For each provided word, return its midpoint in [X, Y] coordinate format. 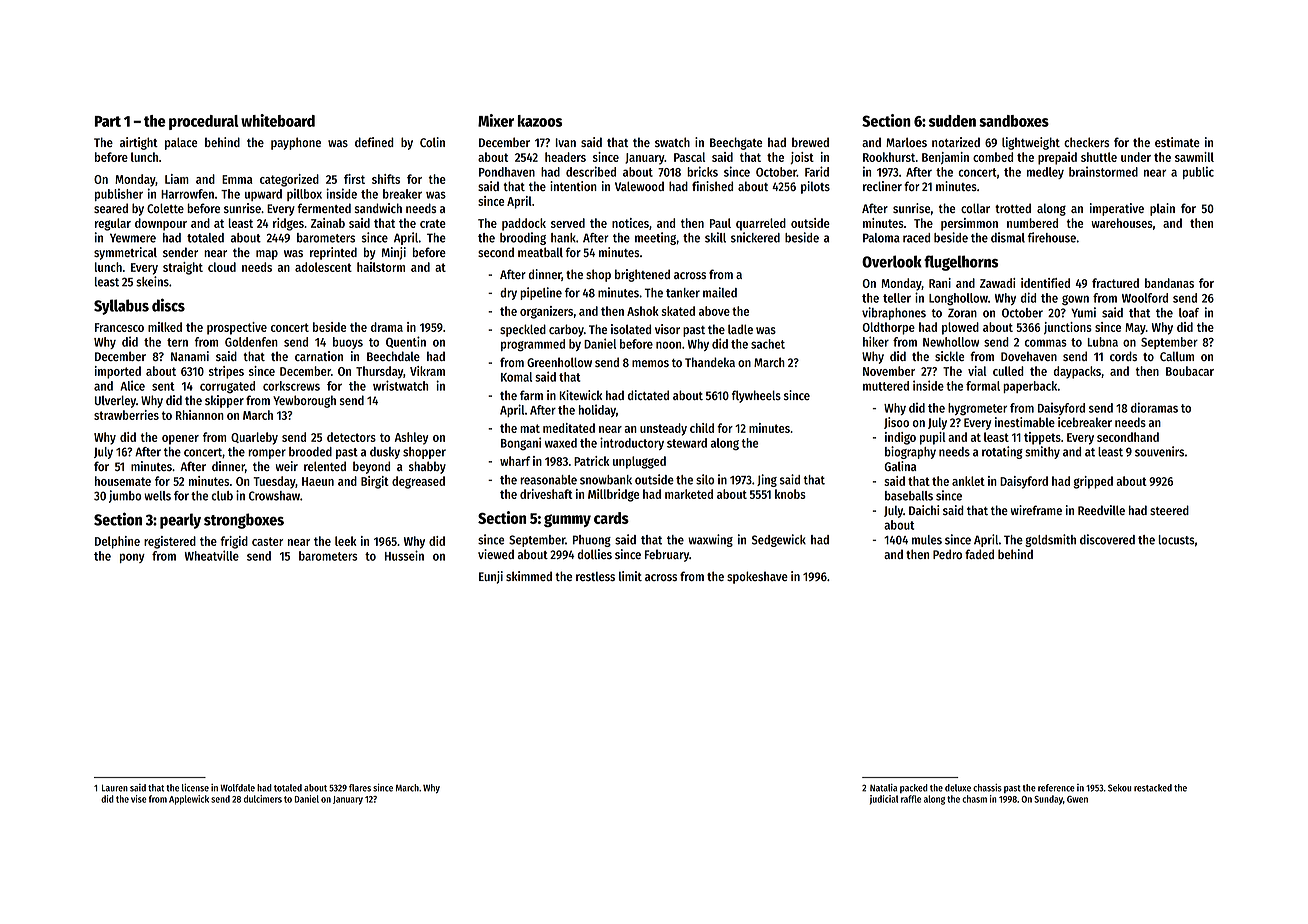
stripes [226, 372]
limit [630, 576]
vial [977, 371]
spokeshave [757, 577]
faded [979, 554]
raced [916, 238]
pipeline [541, 293]
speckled [523, 330]
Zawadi [997, 283]
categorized [289, 180]
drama [387, 327]
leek [346, 541]
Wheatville [212, 555]
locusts [1176, 540]
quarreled [761, 224]
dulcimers [263, 799]
